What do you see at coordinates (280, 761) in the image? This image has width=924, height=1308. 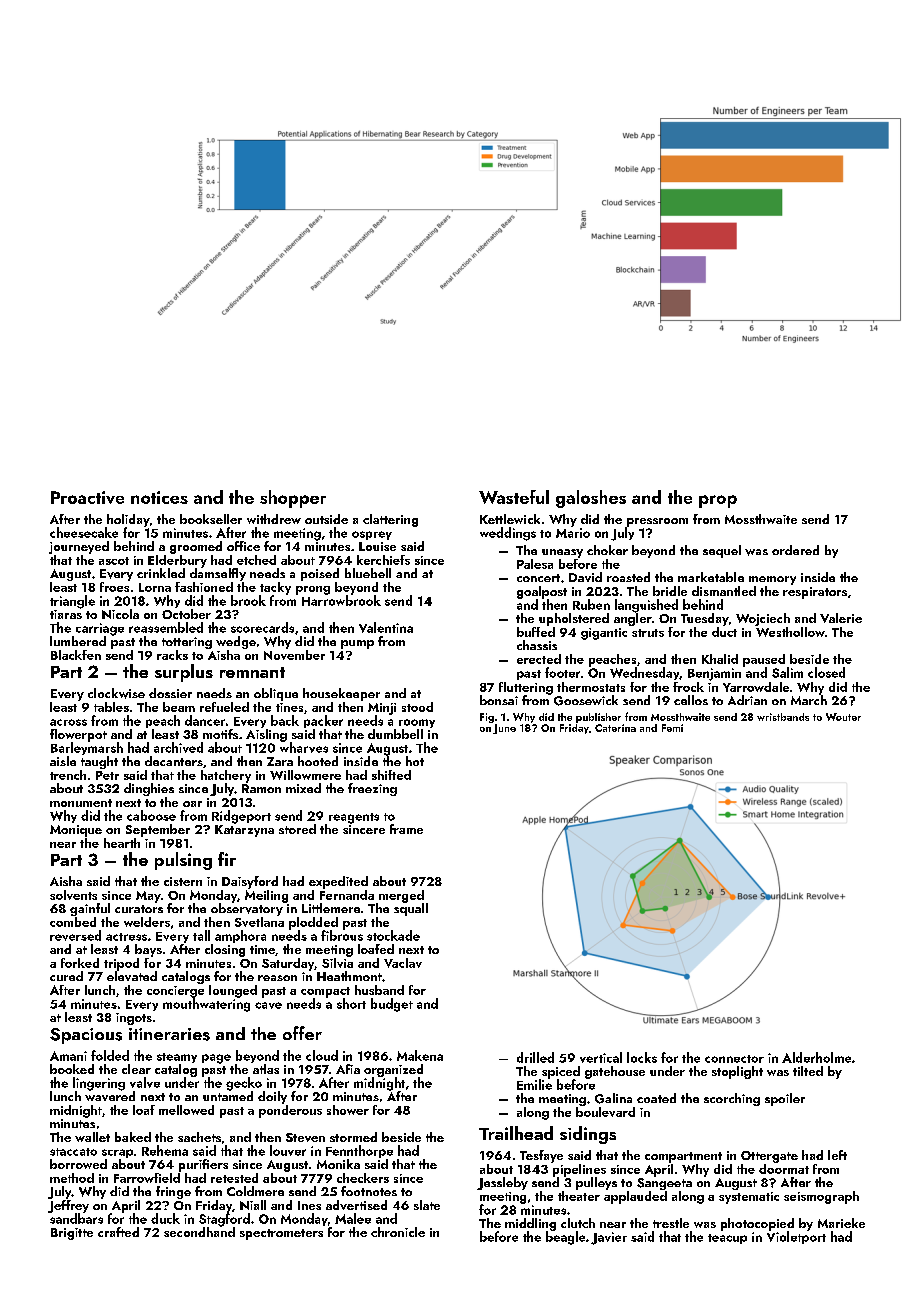 I see `Zara` at bounding box center [280, 761].
